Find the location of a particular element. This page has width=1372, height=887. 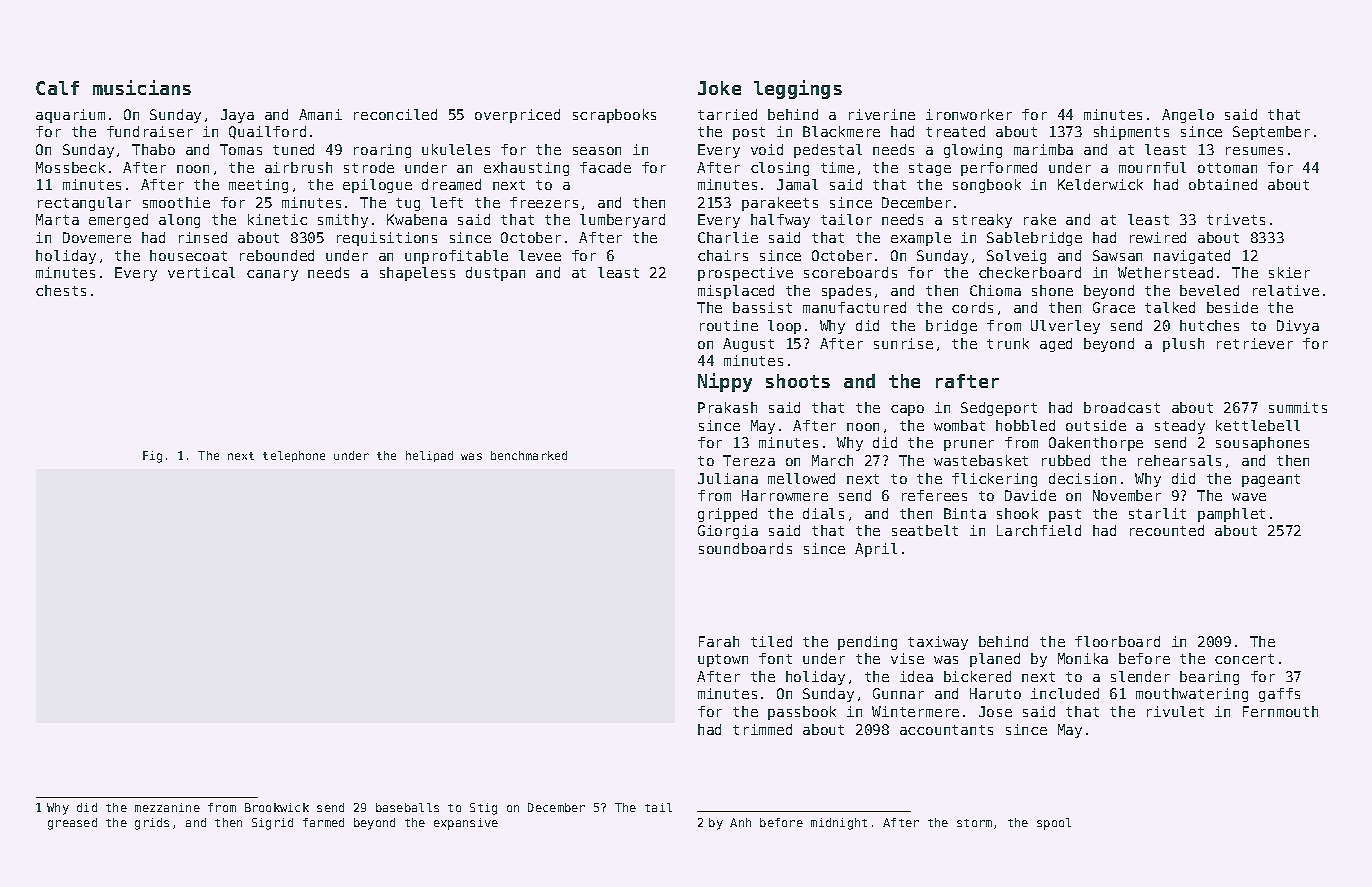

Nippy is located at coordinates (725, 382).
